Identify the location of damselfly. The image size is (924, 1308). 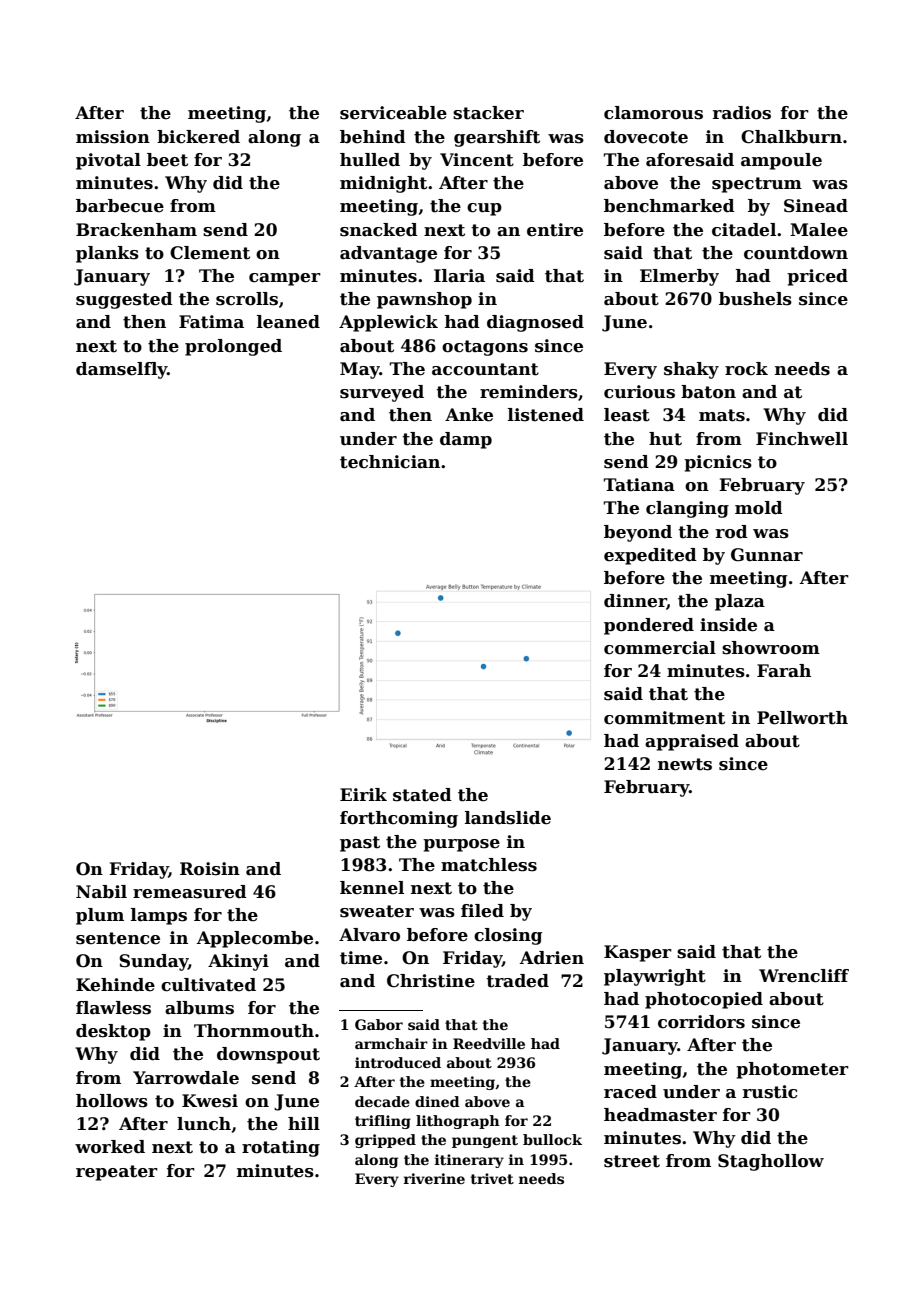
(121, 370).
